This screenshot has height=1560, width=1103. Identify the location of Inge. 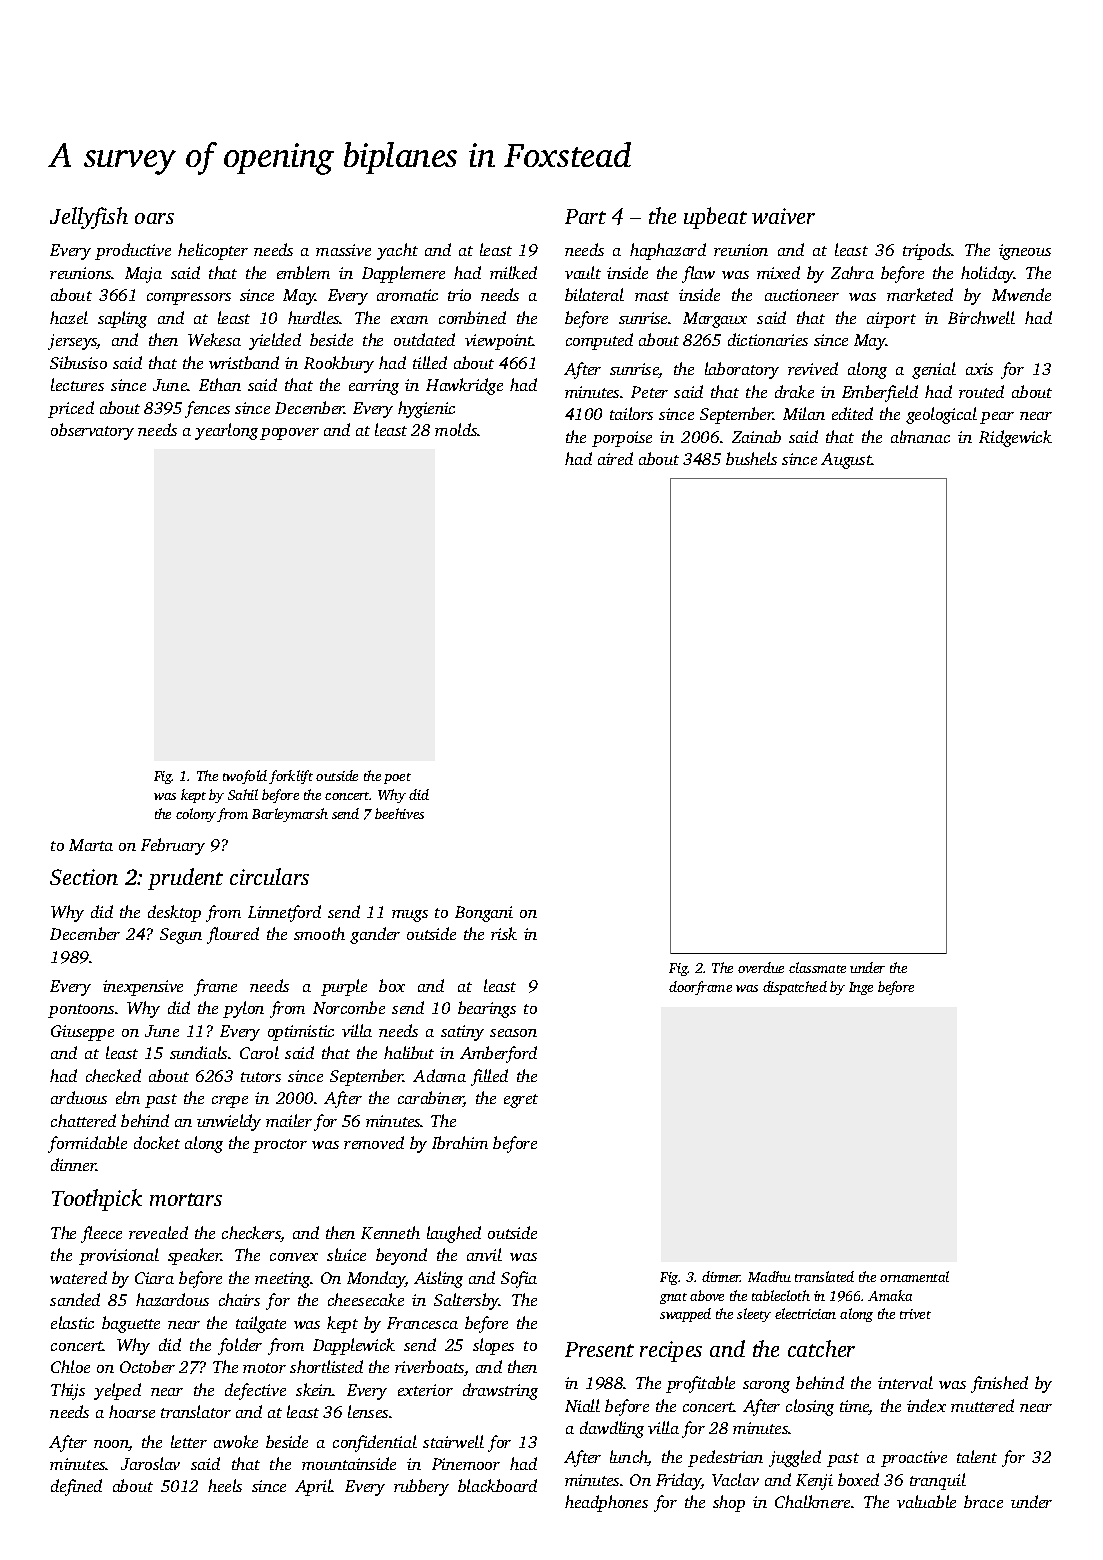
(861, 988).
